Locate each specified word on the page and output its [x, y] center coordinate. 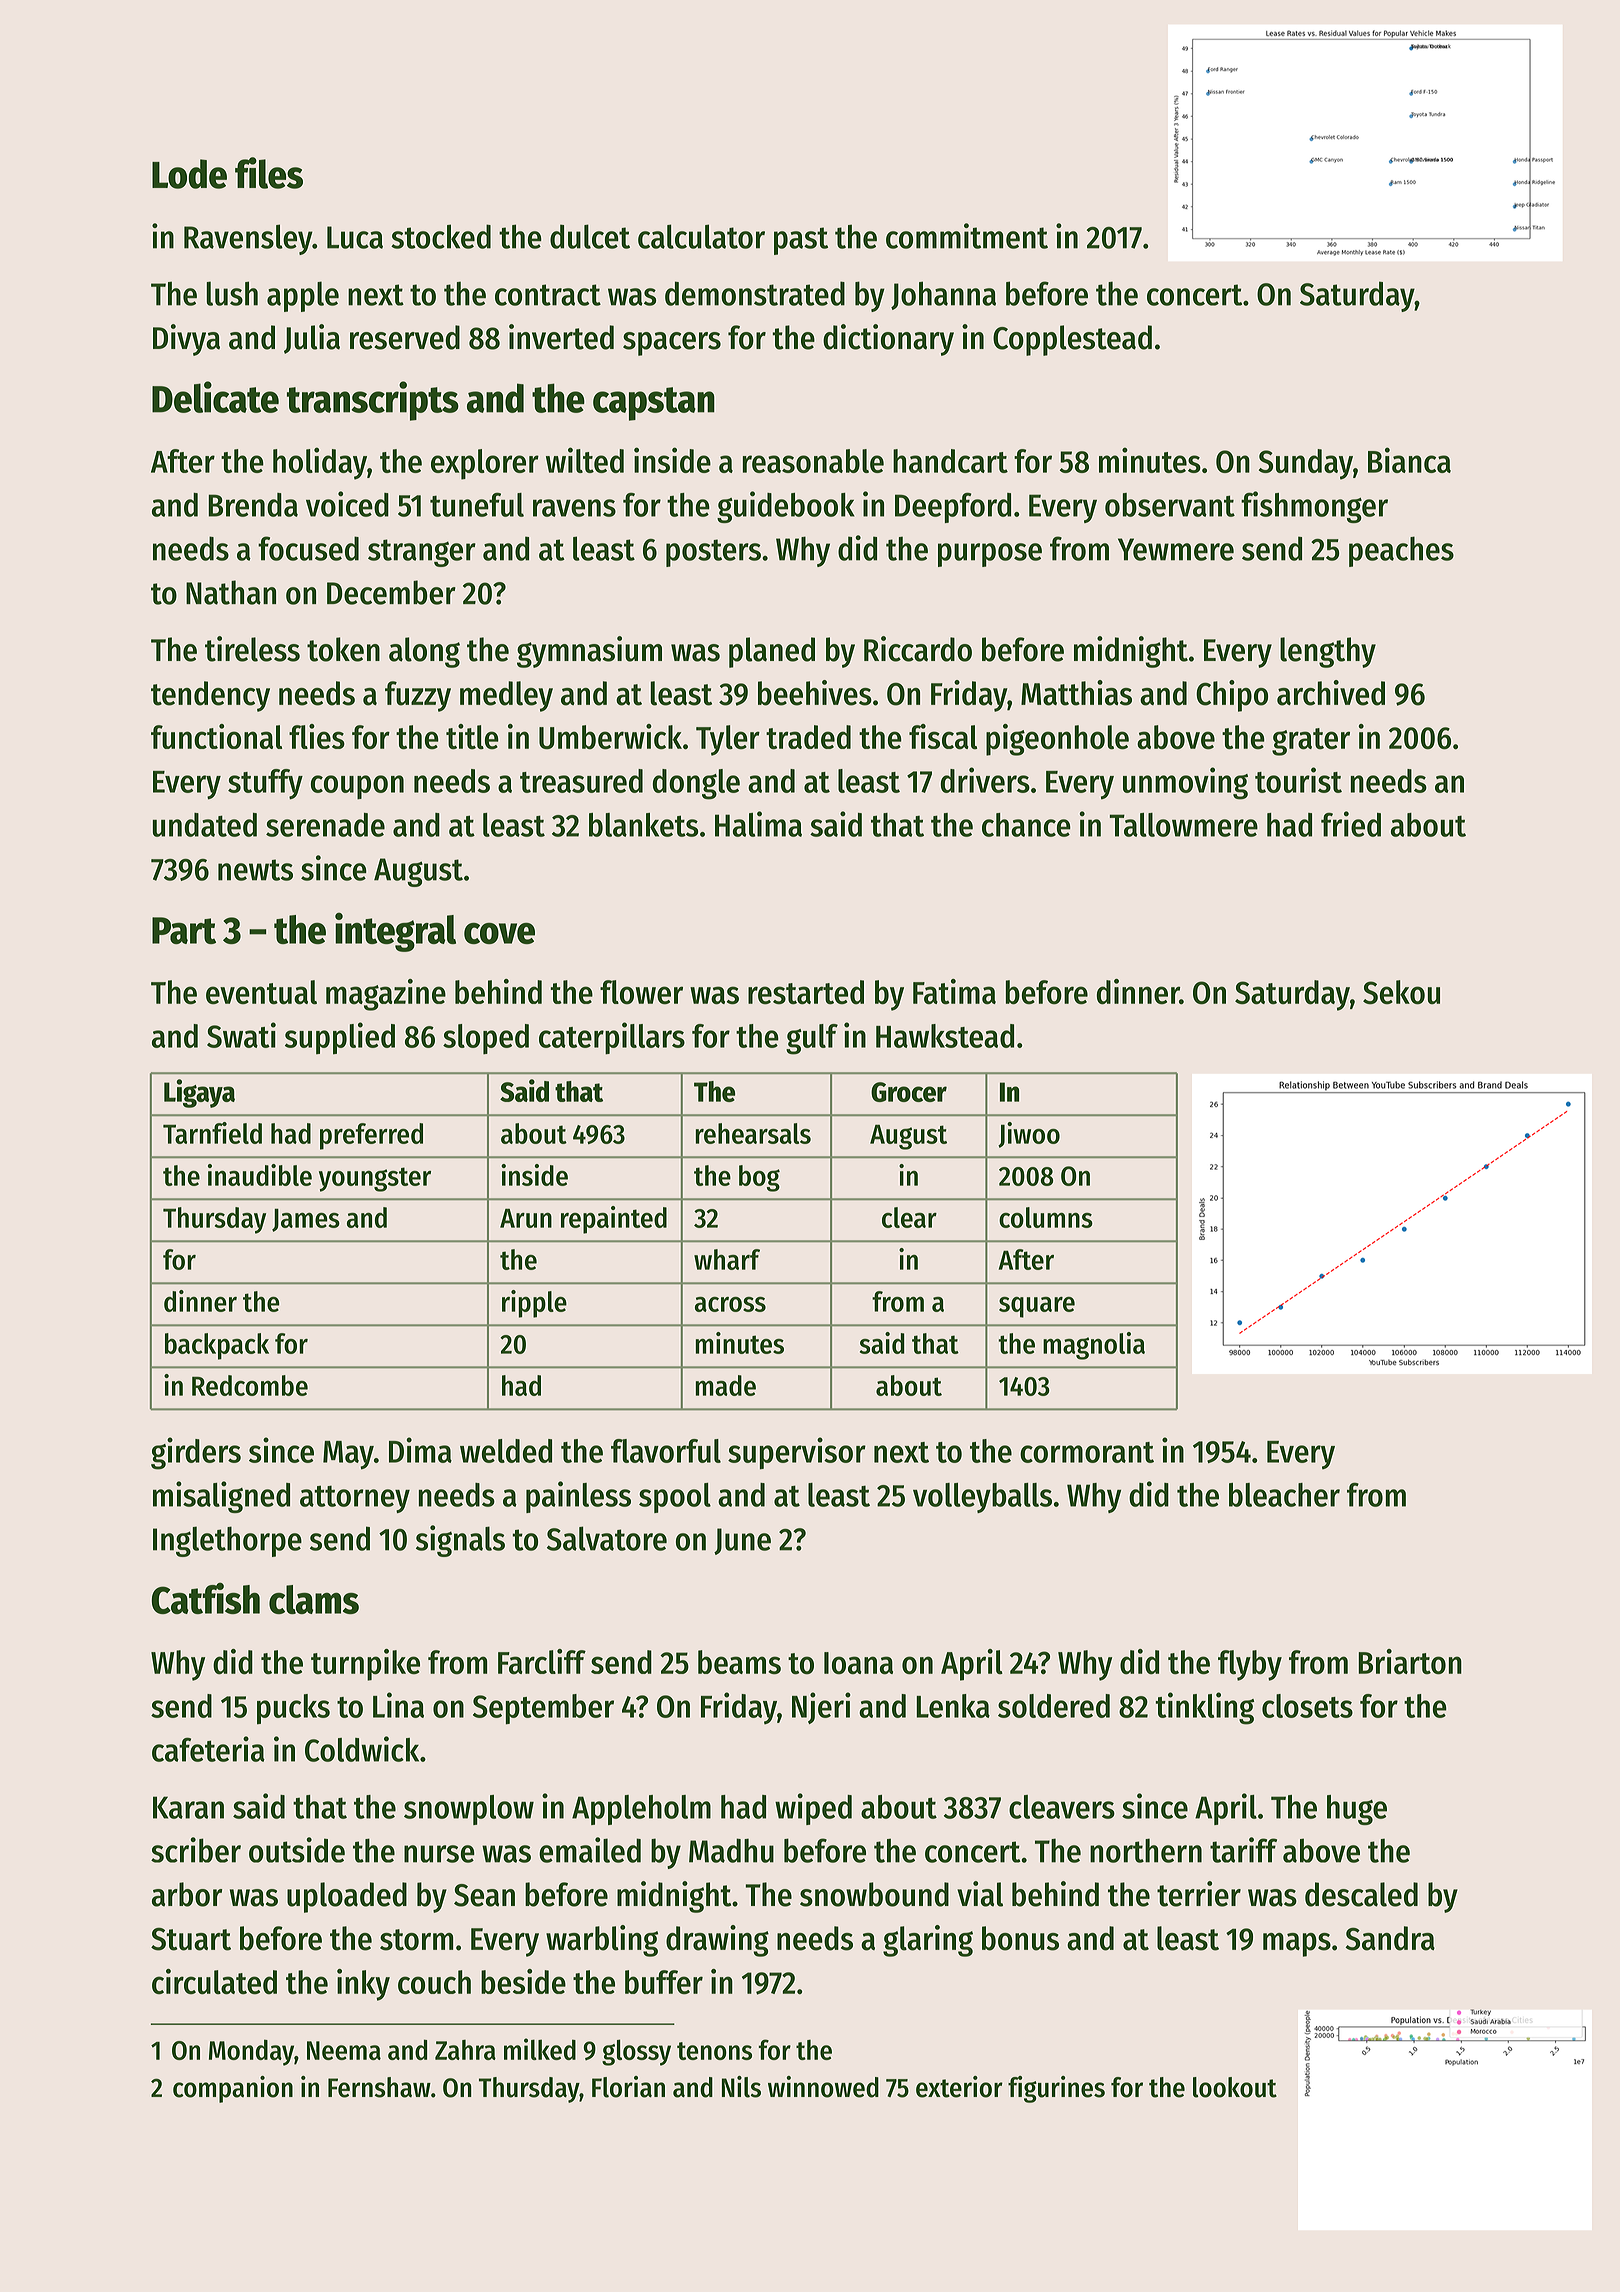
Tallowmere [1183, 825]
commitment [967, 236]
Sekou [1401, 992]
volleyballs [982, 1498]
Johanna [943, 295]
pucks [293, 1709]
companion [233, 2089]
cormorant [1087, 1452]
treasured [581, 781]
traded [808, 737]
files [269, 173]
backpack [217, 1346]
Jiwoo [1029, 1135]
